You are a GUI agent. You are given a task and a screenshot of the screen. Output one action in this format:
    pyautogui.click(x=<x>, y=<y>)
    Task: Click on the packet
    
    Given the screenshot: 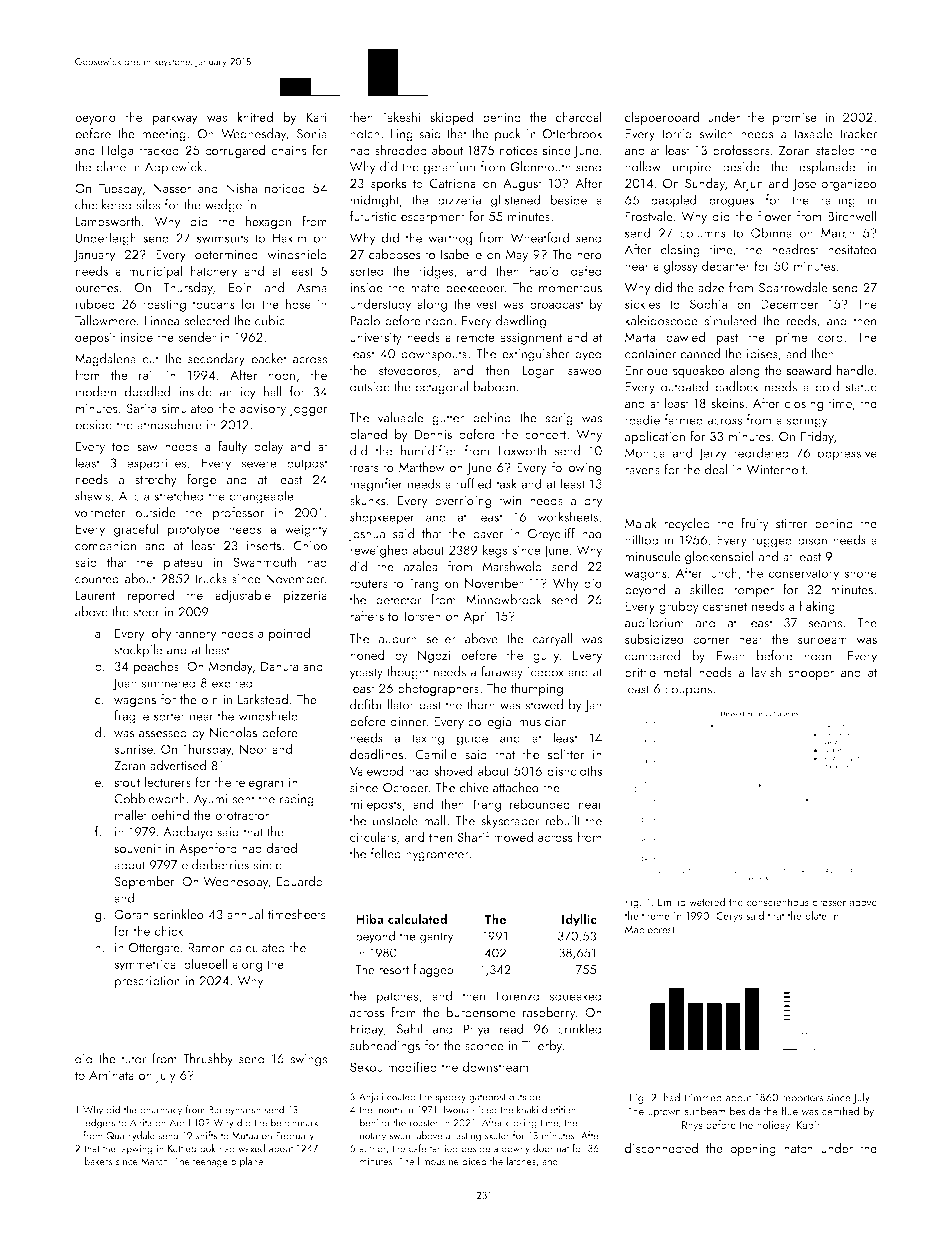 What is the action you would take?
    pyautogui.click(x=269, y=360)
